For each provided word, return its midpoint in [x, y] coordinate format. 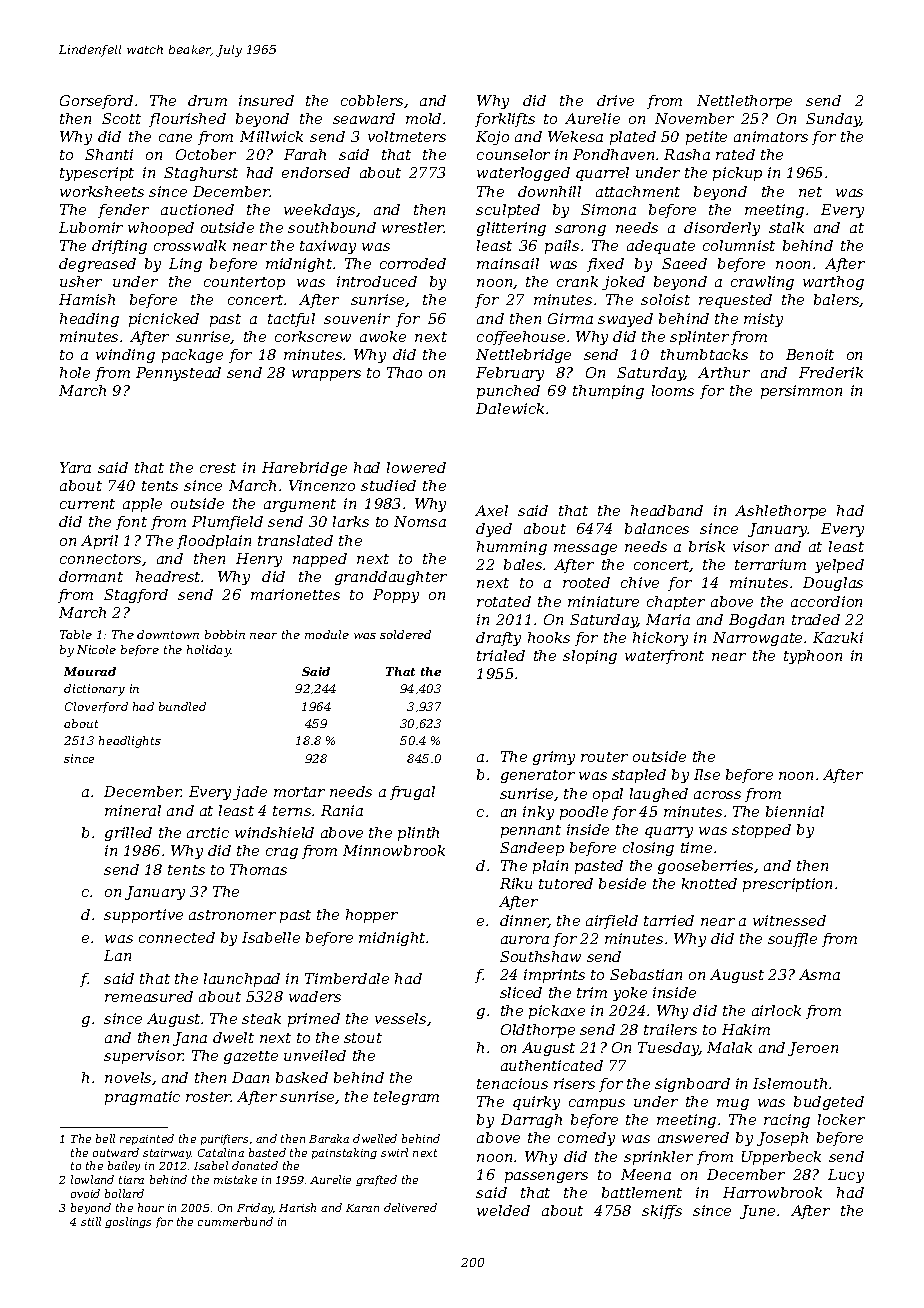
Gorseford [96, 102]
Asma [819, 974]
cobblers [372, 100]
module [327, 634]
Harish [297, 1207]
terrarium [770, 564]
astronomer [232, 915]
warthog [833, 283]
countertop [244, 283]
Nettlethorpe [744, 102]
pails [562, 247]
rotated [504, 601]
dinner [524, 921]
